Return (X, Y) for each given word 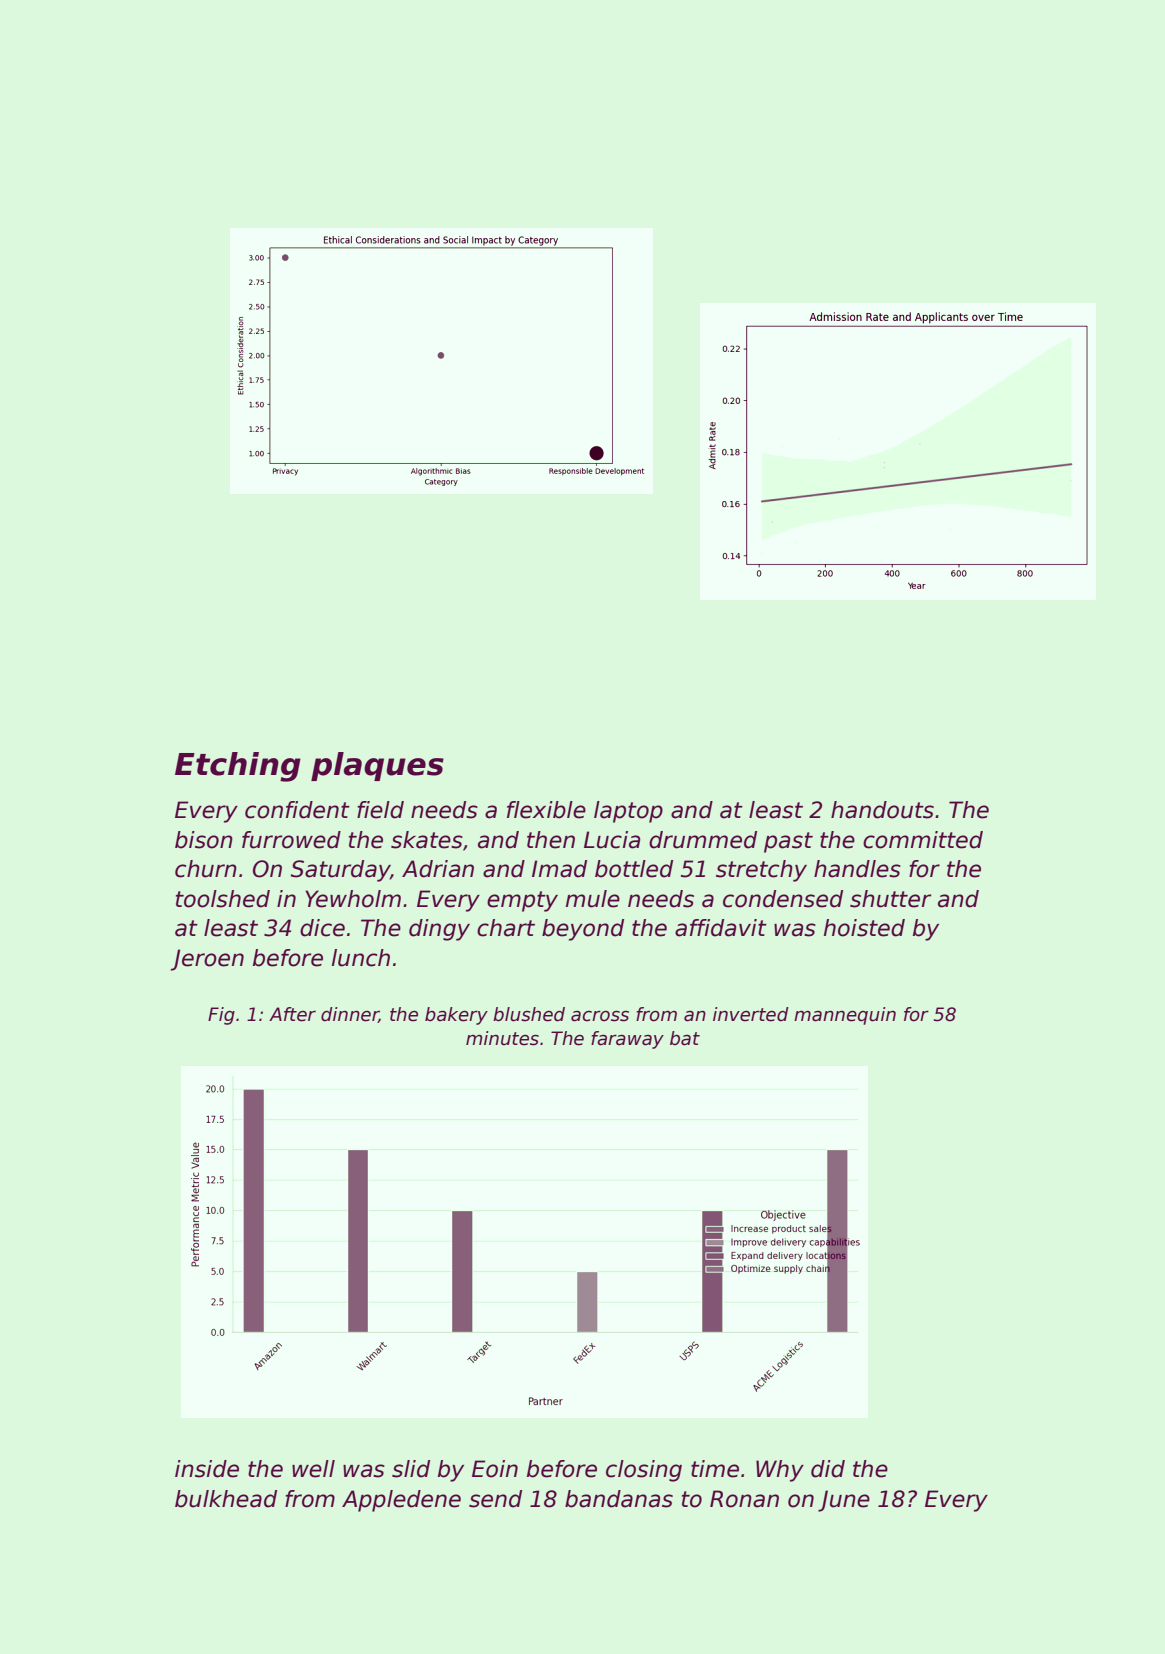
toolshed (223, 899)
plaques (377, 766)
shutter (890, 899)
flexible (546, 810)
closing (644, 1471)
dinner (350, 1015)
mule (593, 899)
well (313, 1469)
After (292, 1014)
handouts (882, 810)
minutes (502, 1038)
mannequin (845, 1016)
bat (685, 1038)
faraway (627, 1040)
